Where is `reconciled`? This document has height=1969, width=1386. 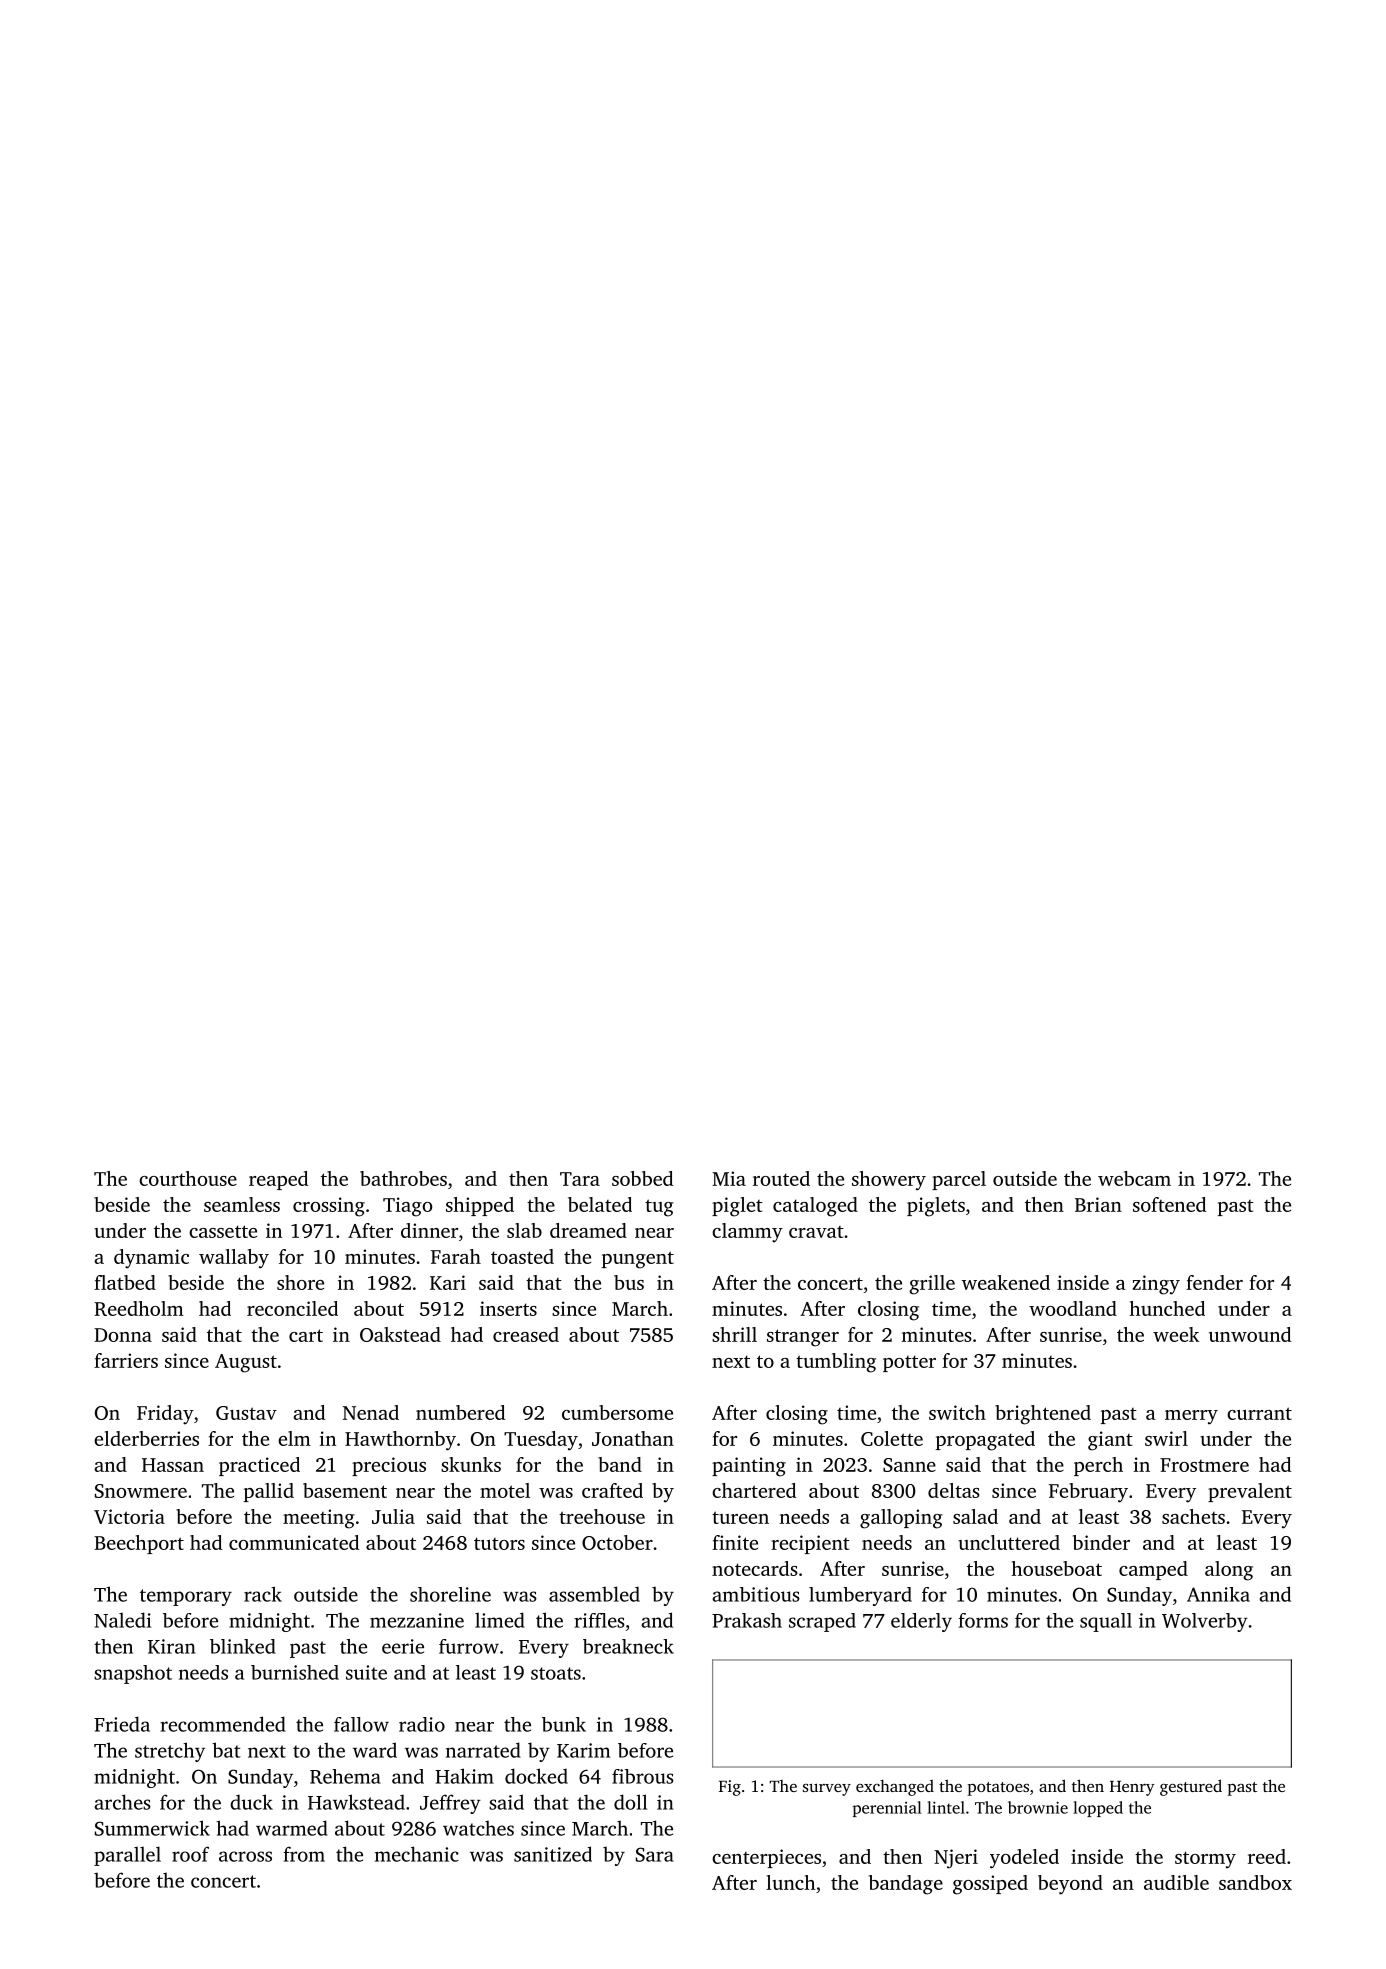
reconciled is located at coordinates (292, 1308).
